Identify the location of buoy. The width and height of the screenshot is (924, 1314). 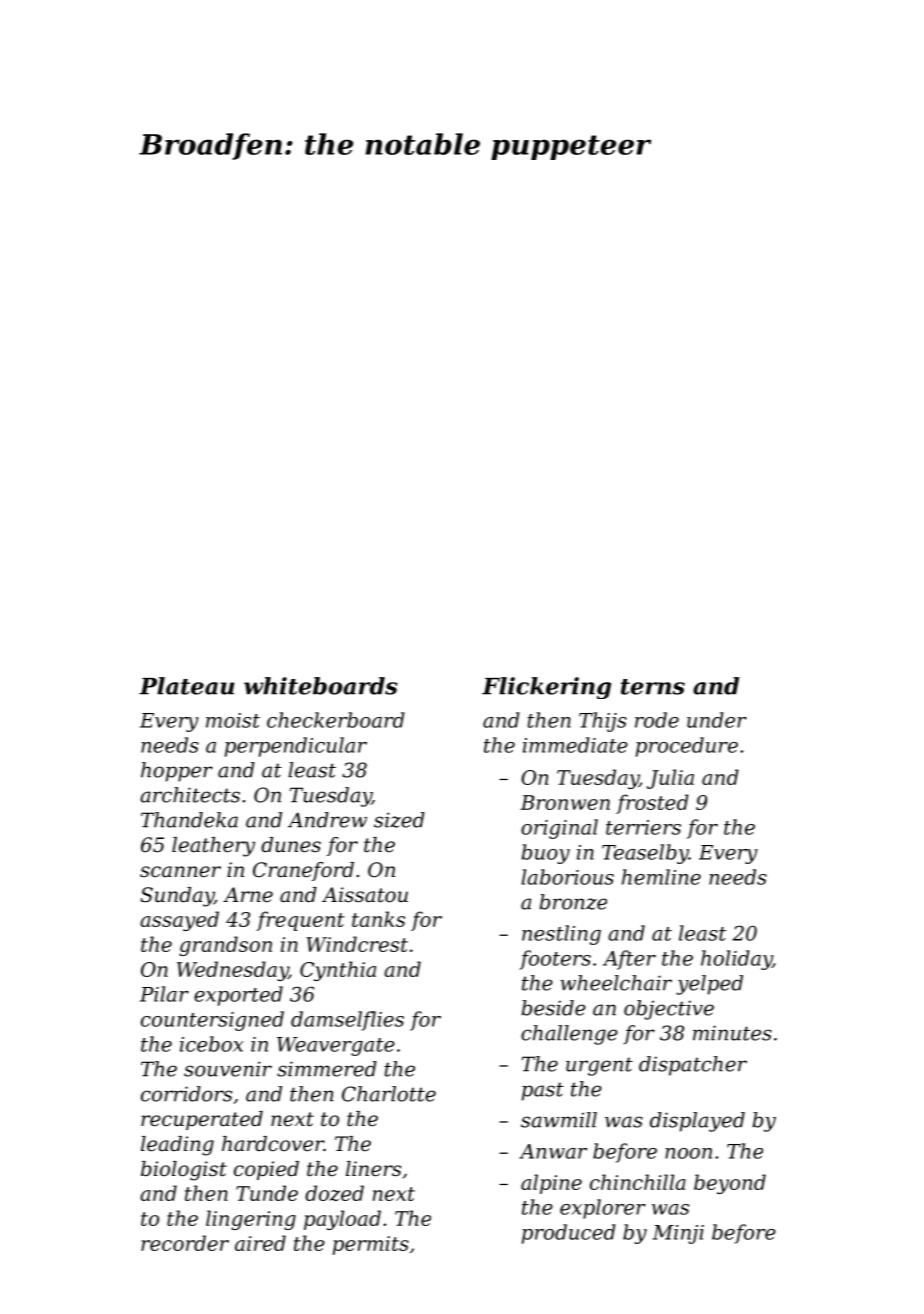
(546, 854).
